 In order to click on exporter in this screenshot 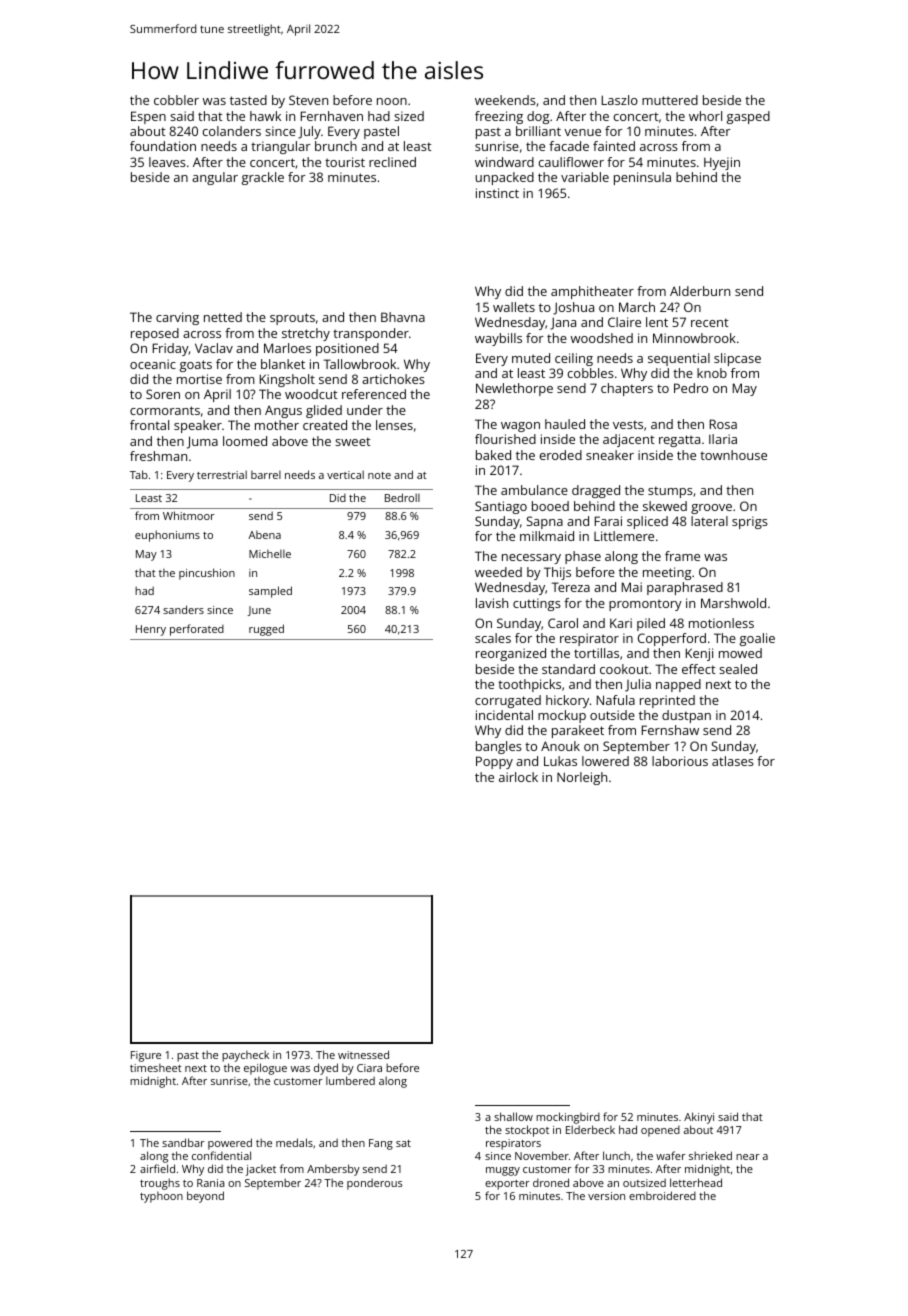, I will do `click(507, 1185)`.
